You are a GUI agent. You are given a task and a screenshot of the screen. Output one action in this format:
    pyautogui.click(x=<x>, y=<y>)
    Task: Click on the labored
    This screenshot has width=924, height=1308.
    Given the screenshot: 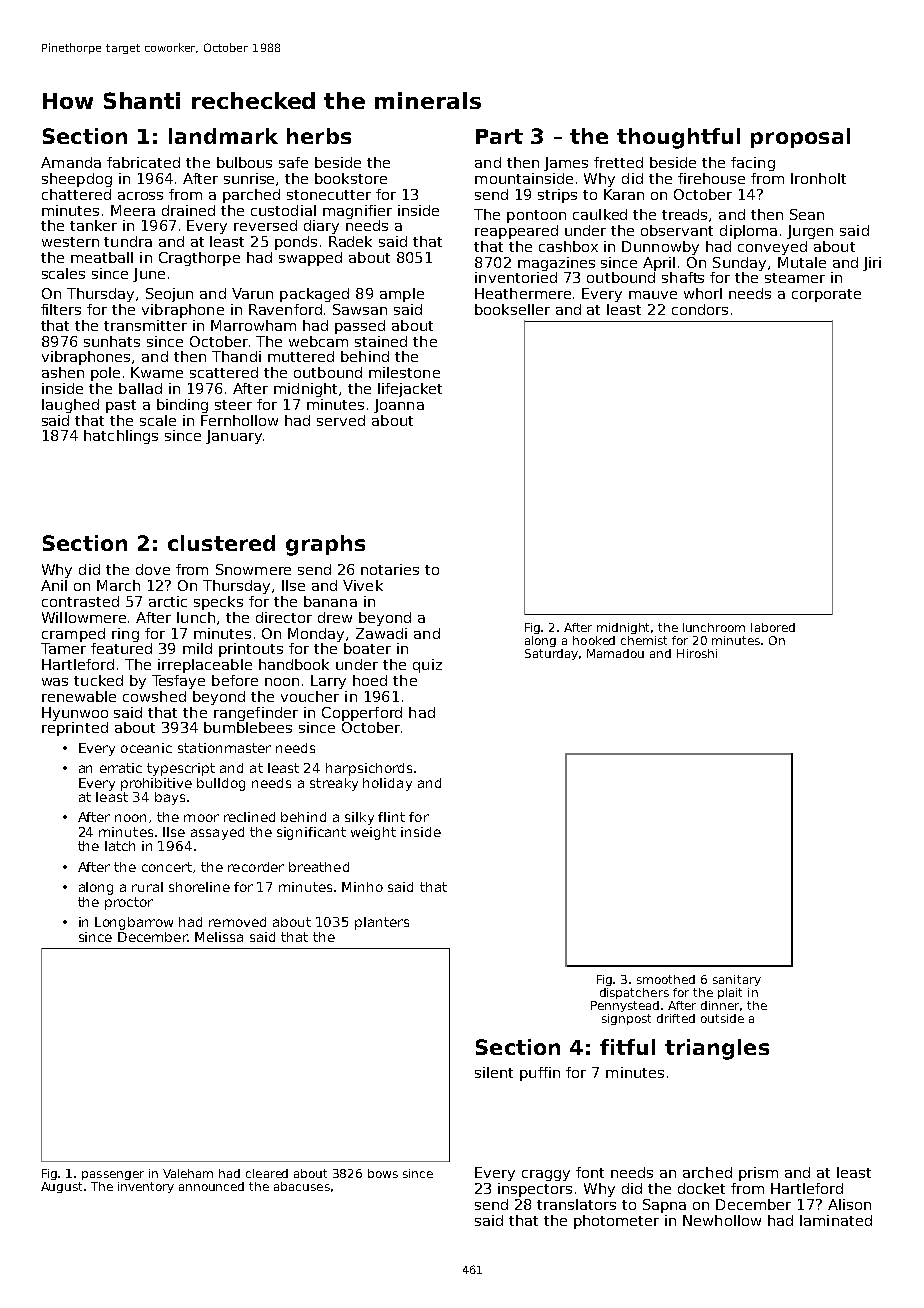 What is the action you would take?
    pyautogui.click(x=773, y=627)
